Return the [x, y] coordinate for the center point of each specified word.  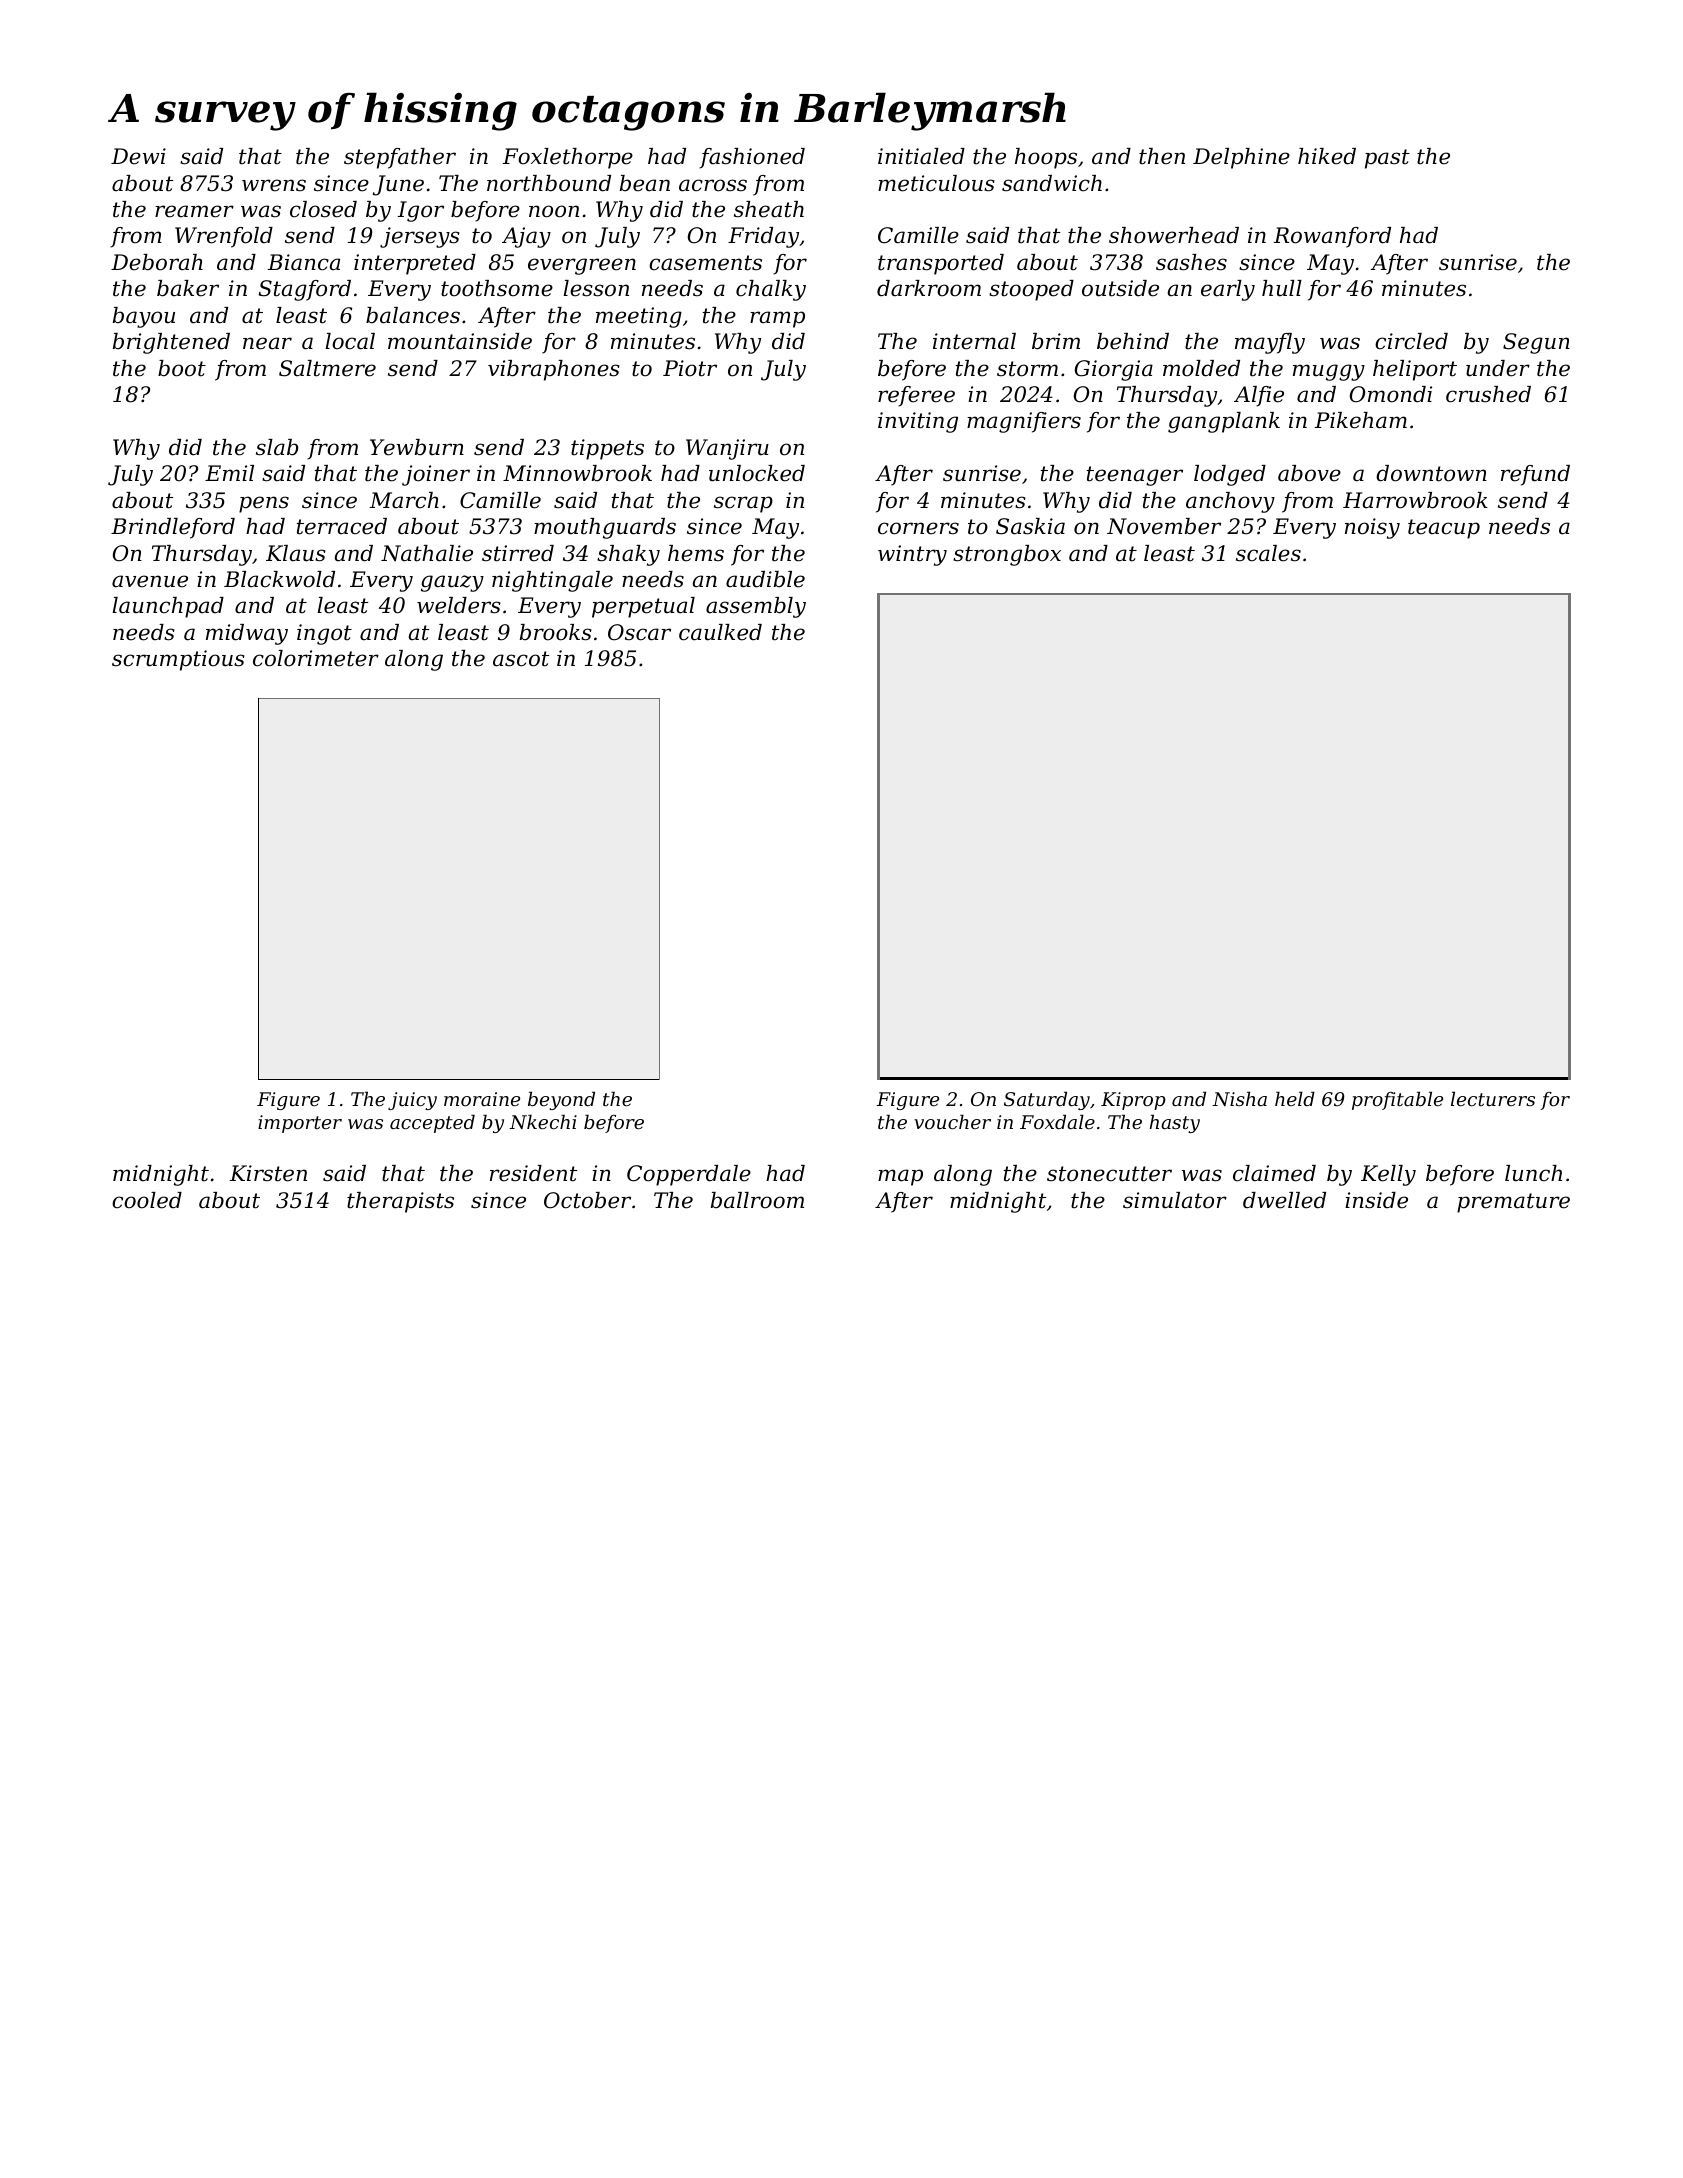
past [1387, 159]
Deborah [157, 262]
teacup [1444, 529]
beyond [561, 1100]
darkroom [929, 288]
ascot [521, 659]
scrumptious [178, 660]
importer [300, 1124]
